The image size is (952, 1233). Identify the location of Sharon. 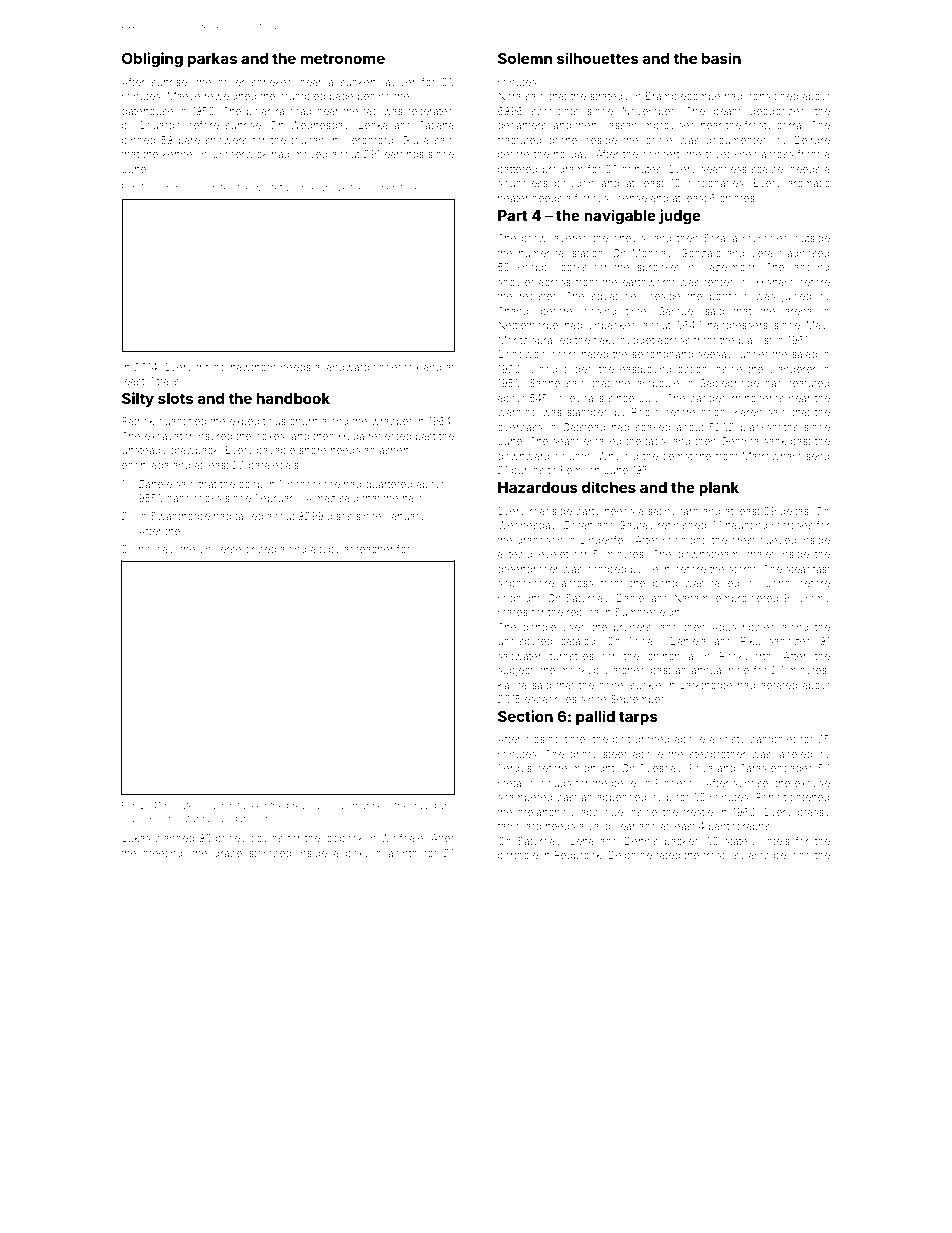
(165, 187).
